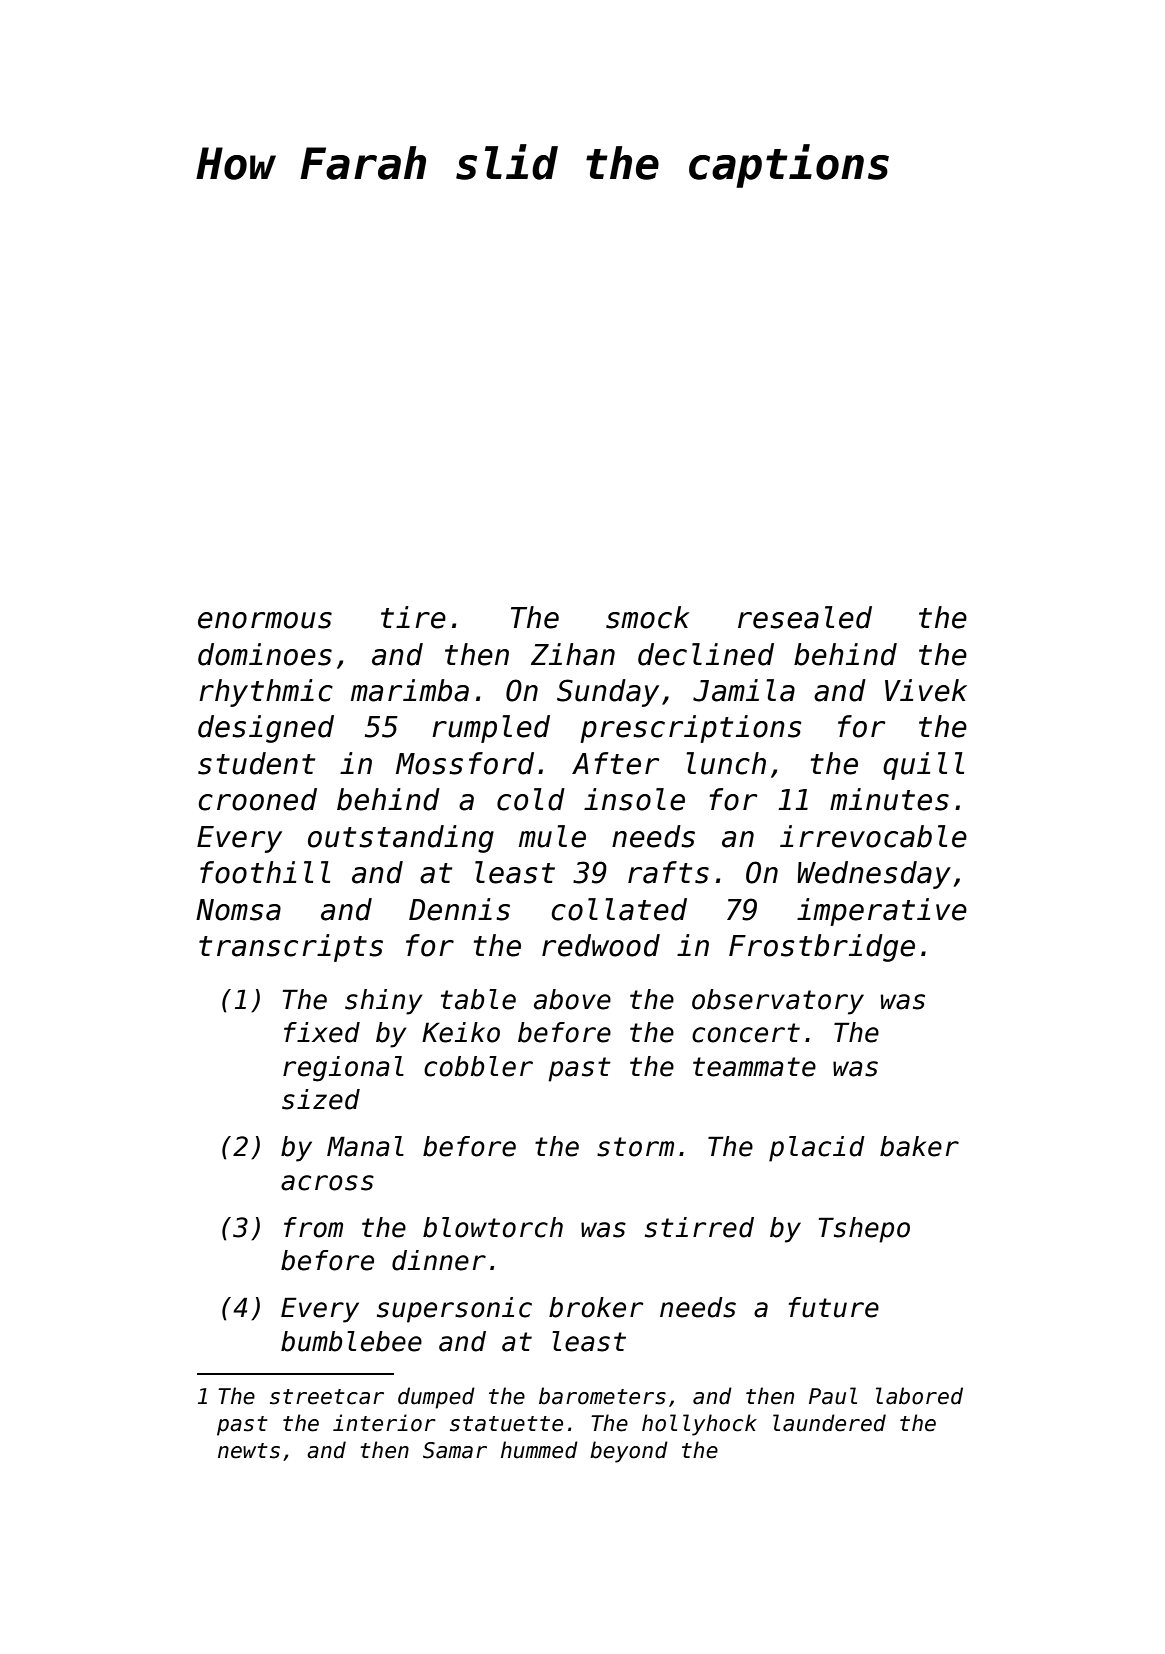 The height and width of the screenshot is (1654, 1165). Describe the element at coordinates (491, 729) in the screenshot. I see `rumpled` at that location.
